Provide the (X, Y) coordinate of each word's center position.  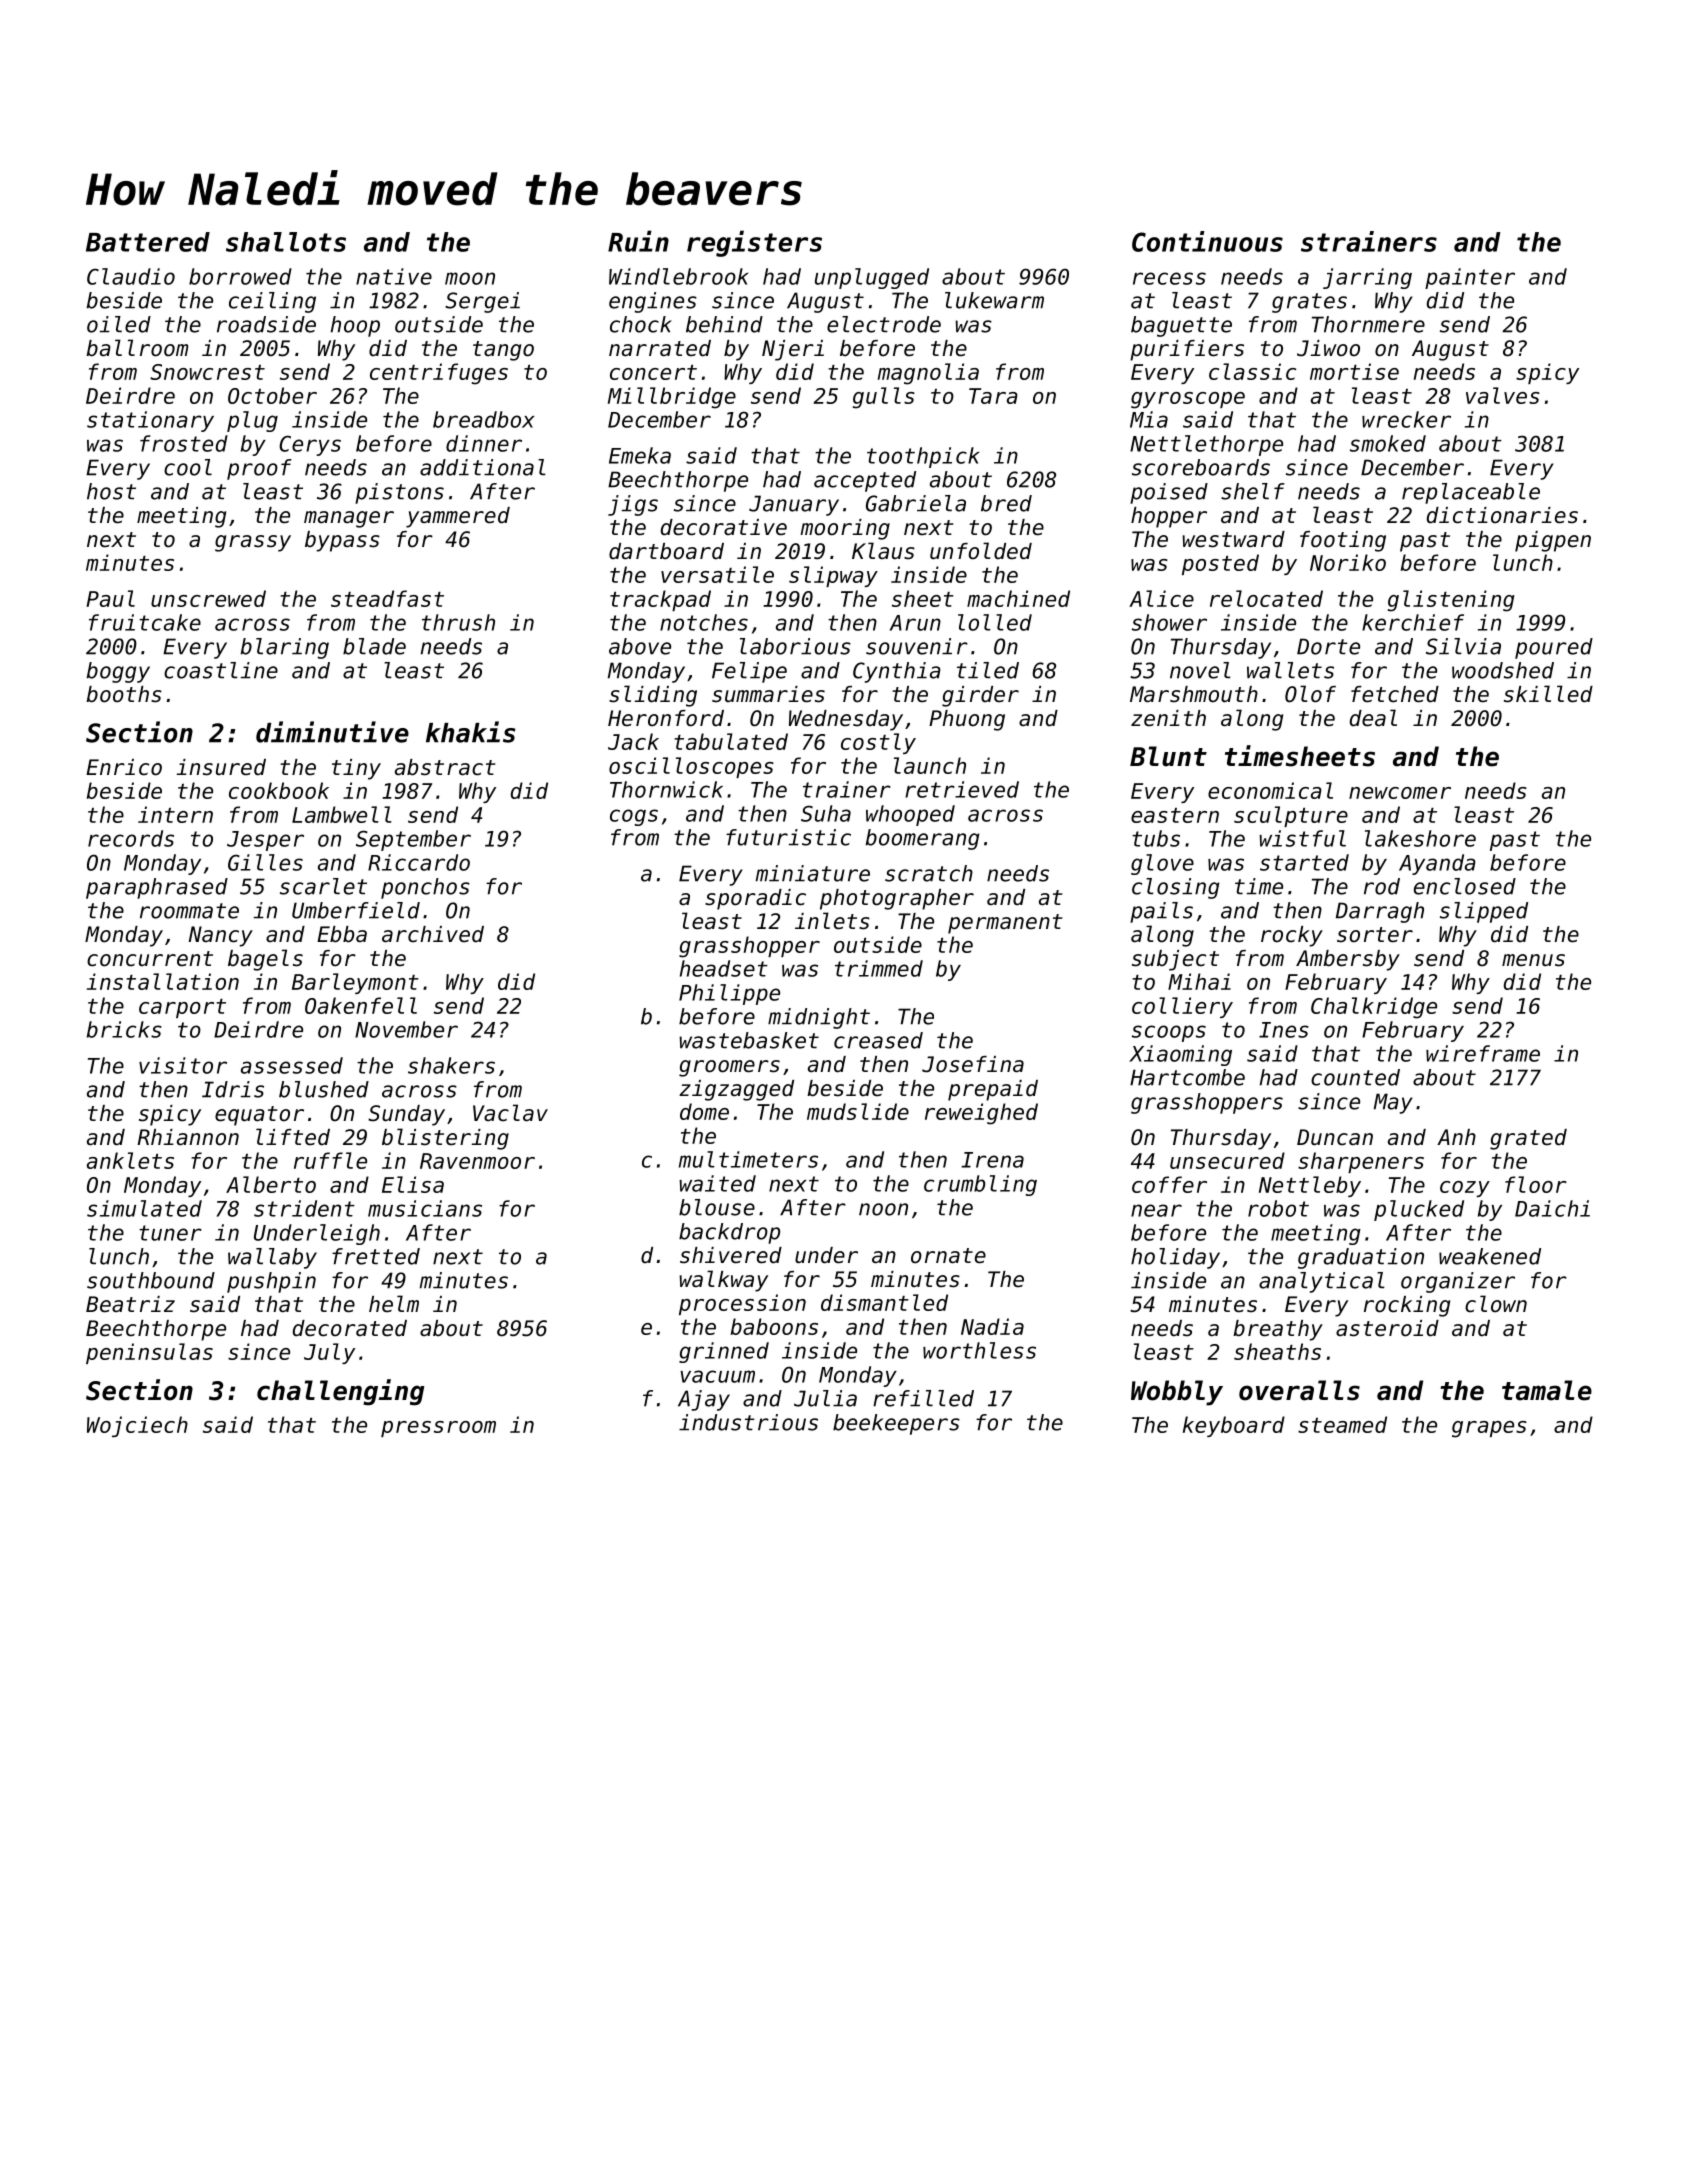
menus (1533, 960)
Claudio (131, 276)
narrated (660, 348)
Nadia (992, 1326)
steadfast (387, 598)
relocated (1266, 598)
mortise (1354, 371)
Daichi (1552, 1208)
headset (724, 968)
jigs (633, 505)
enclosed (1465, 886)
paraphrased (157, 888)
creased (878, 1040)
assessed (292, 1065)
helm (394, 1304)
